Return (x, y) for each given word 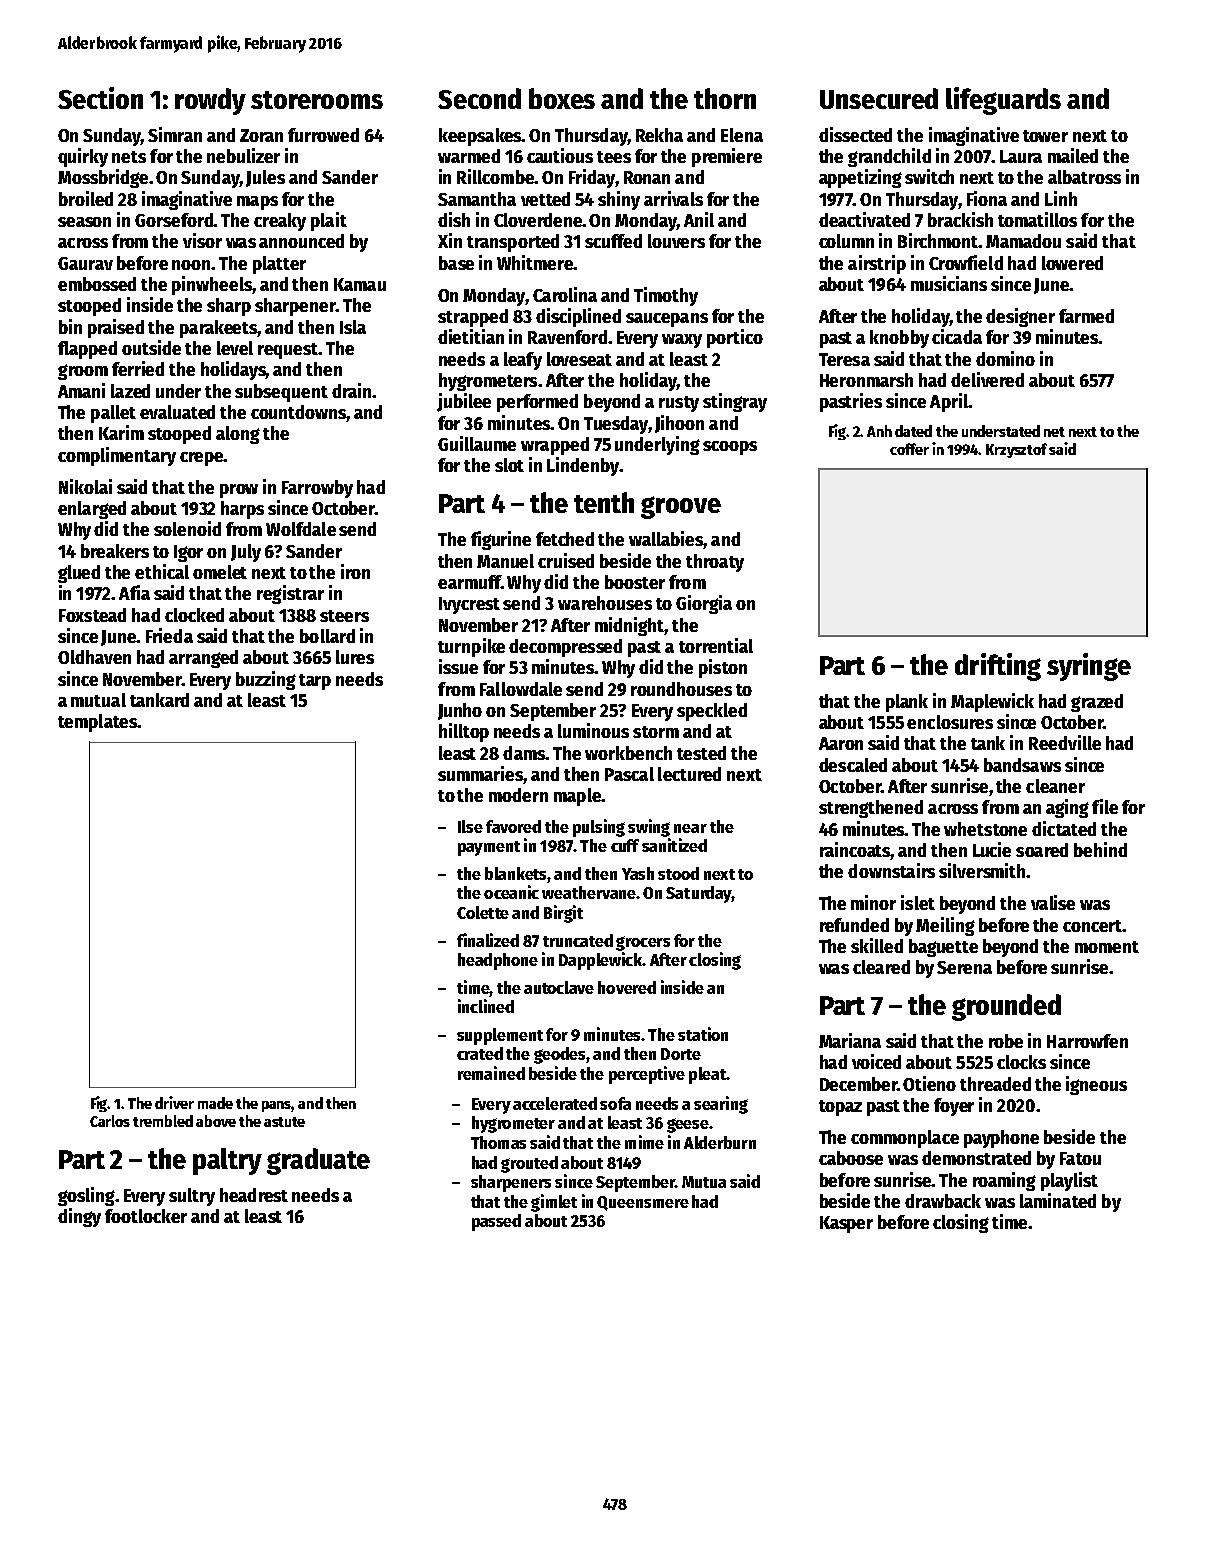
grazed (1097, 703)
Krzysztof (1016, 450)
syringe (1089, 667)
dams (524, 753)
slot (509, 465)
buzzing (266, 680)
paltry (227, 1161)
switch (929, 176)
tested (701, 753)
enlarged (92, 510)
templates (97, 723)
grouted (529, 1164)
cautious (560, 155)
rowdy (210, 101)
